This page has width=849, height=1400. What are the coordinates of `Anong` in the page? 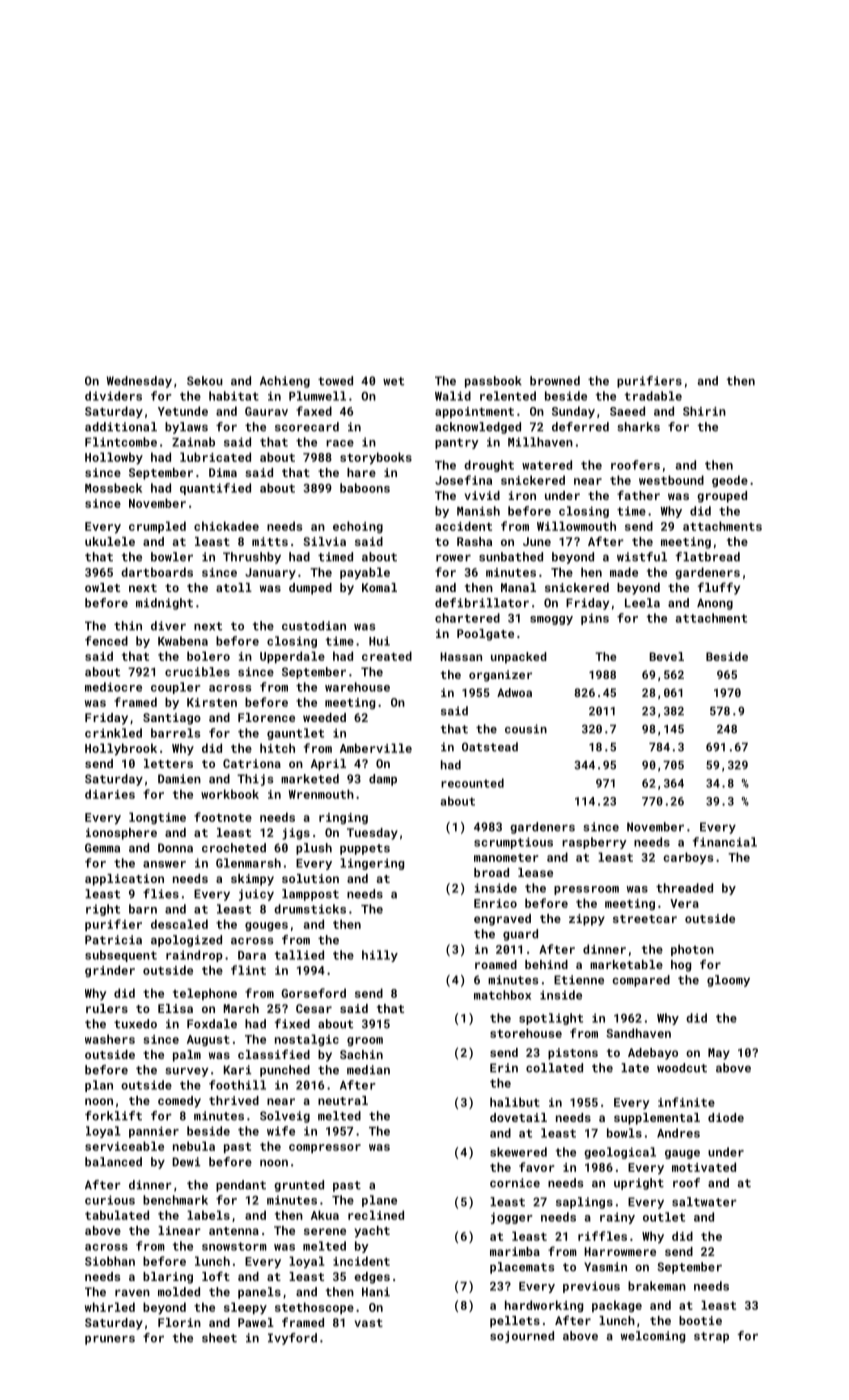 It's located at (715, 604).
